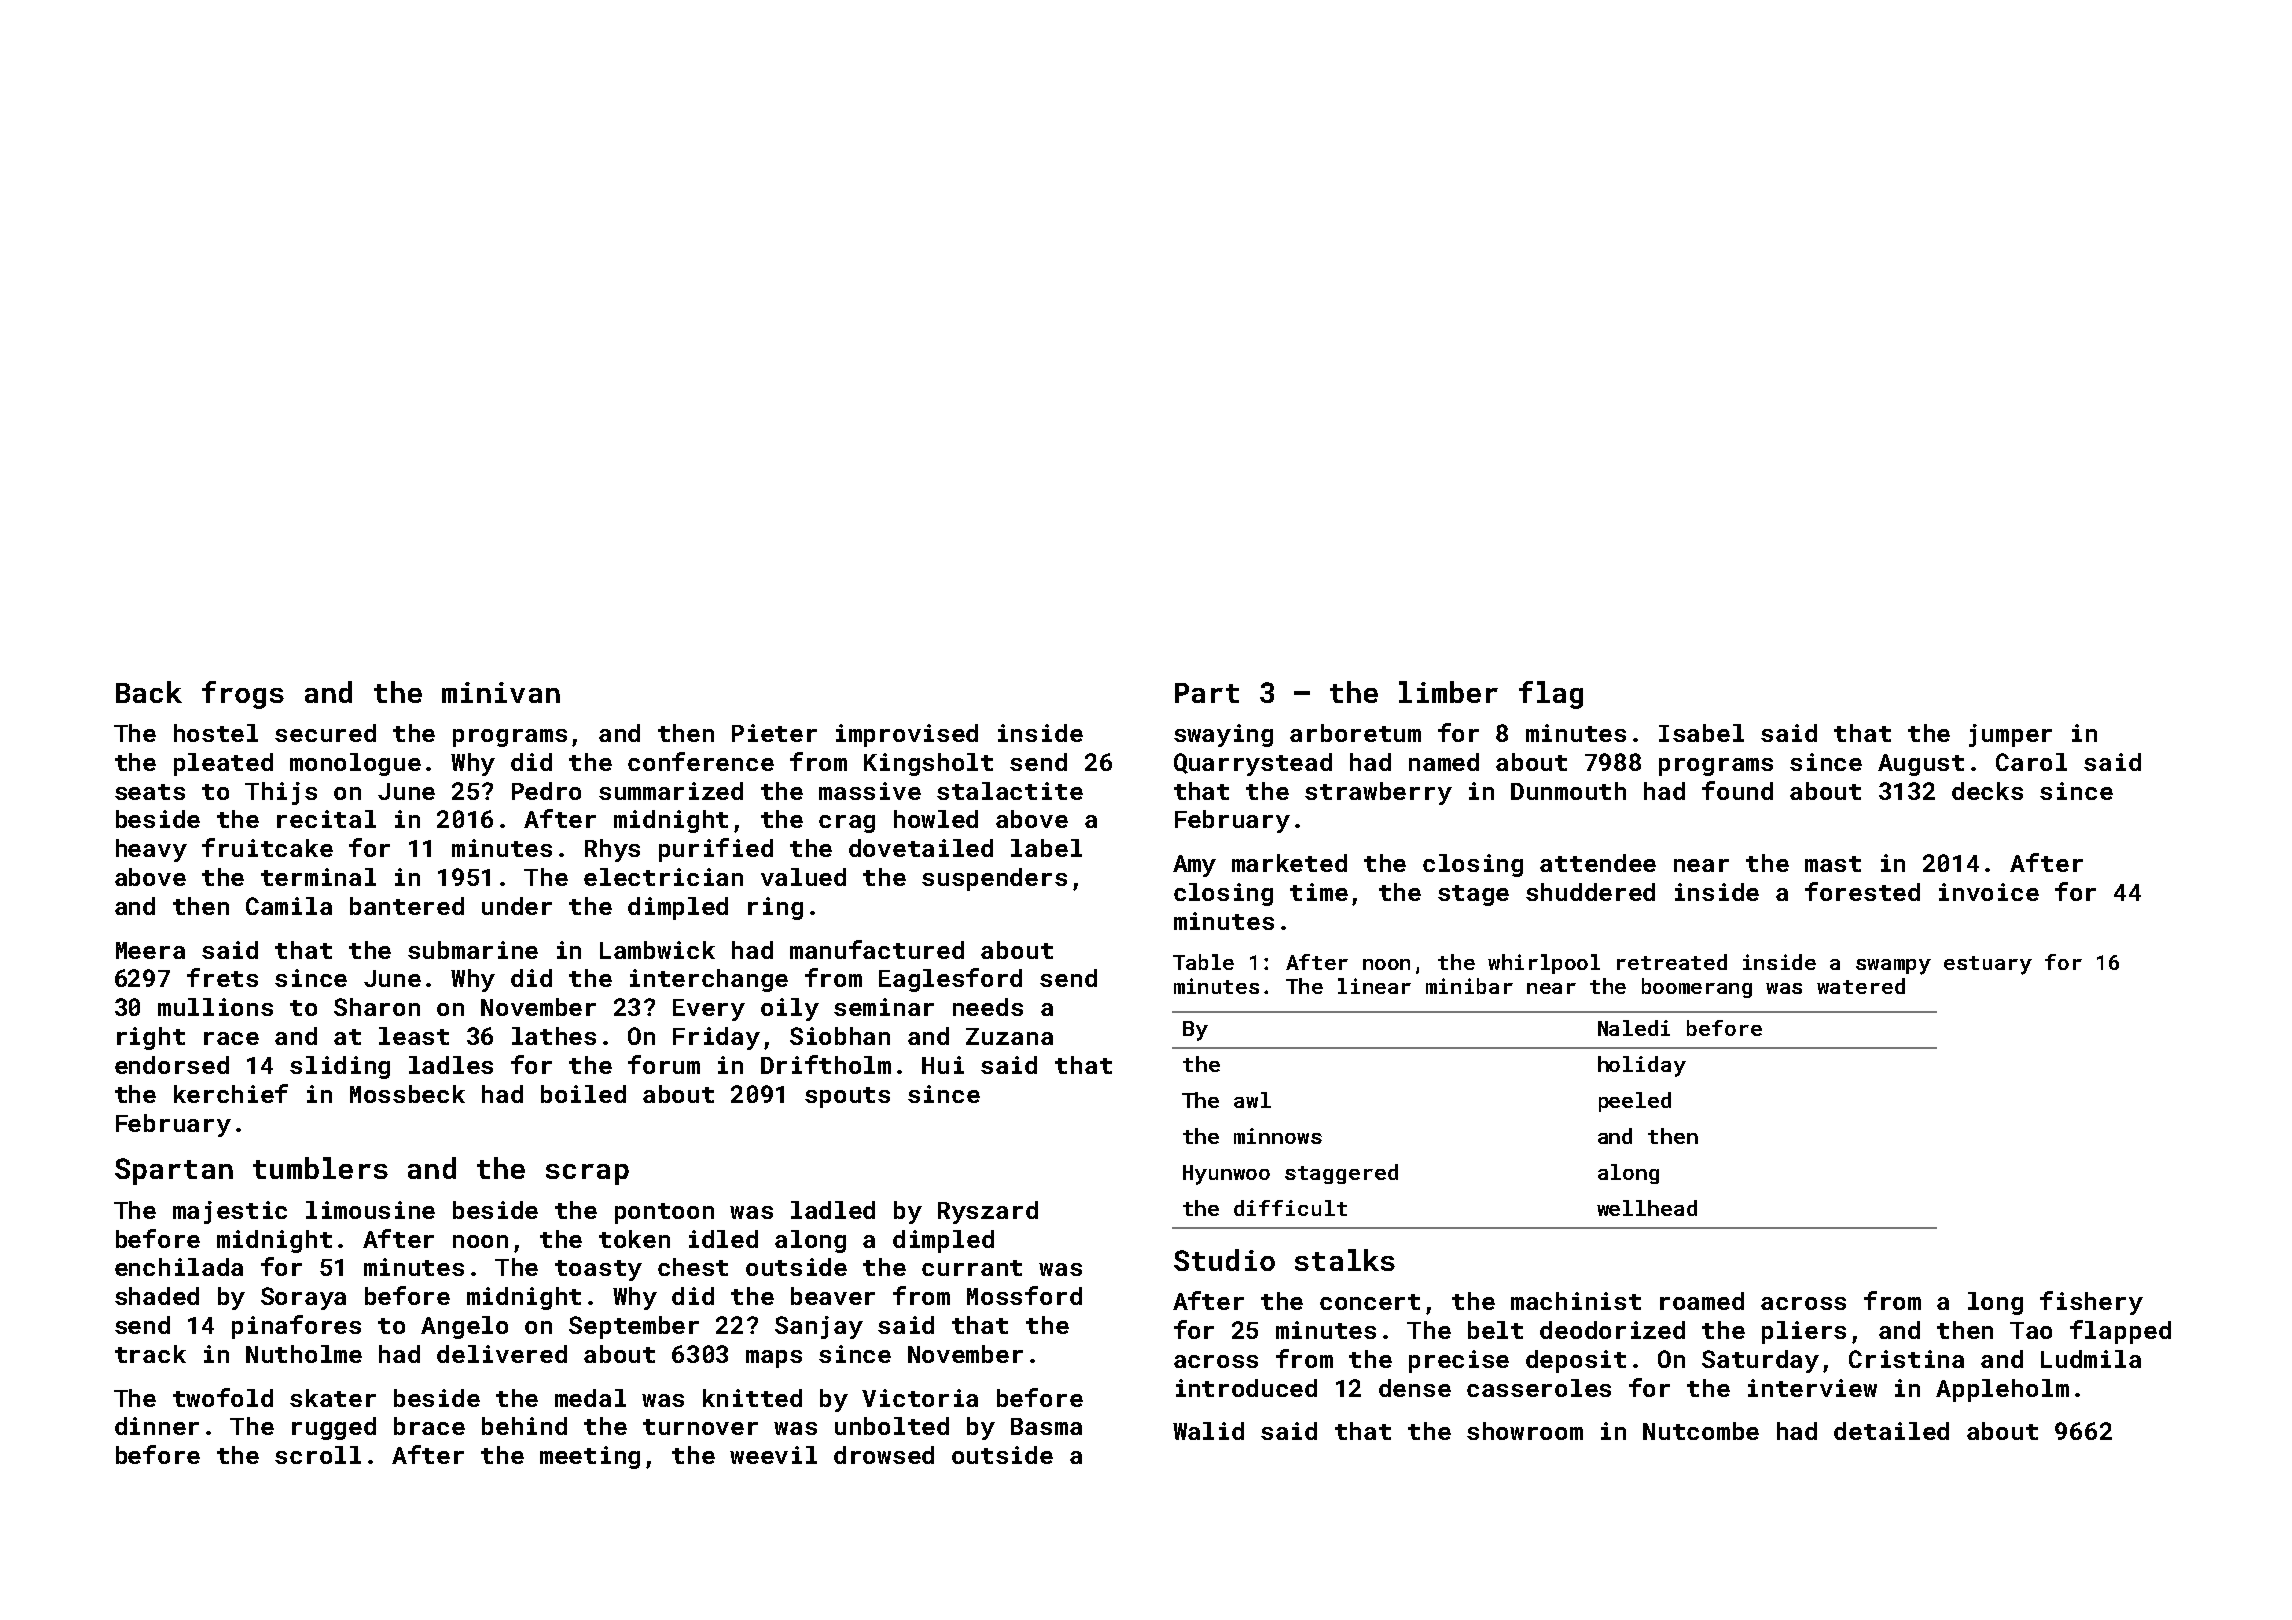 The width and height of the screenshot is (2292, 1620). What do you see at coordinates (1246, 1388) in the screenshot?
I see `introduced` at bounding box center [1246, 1388].
